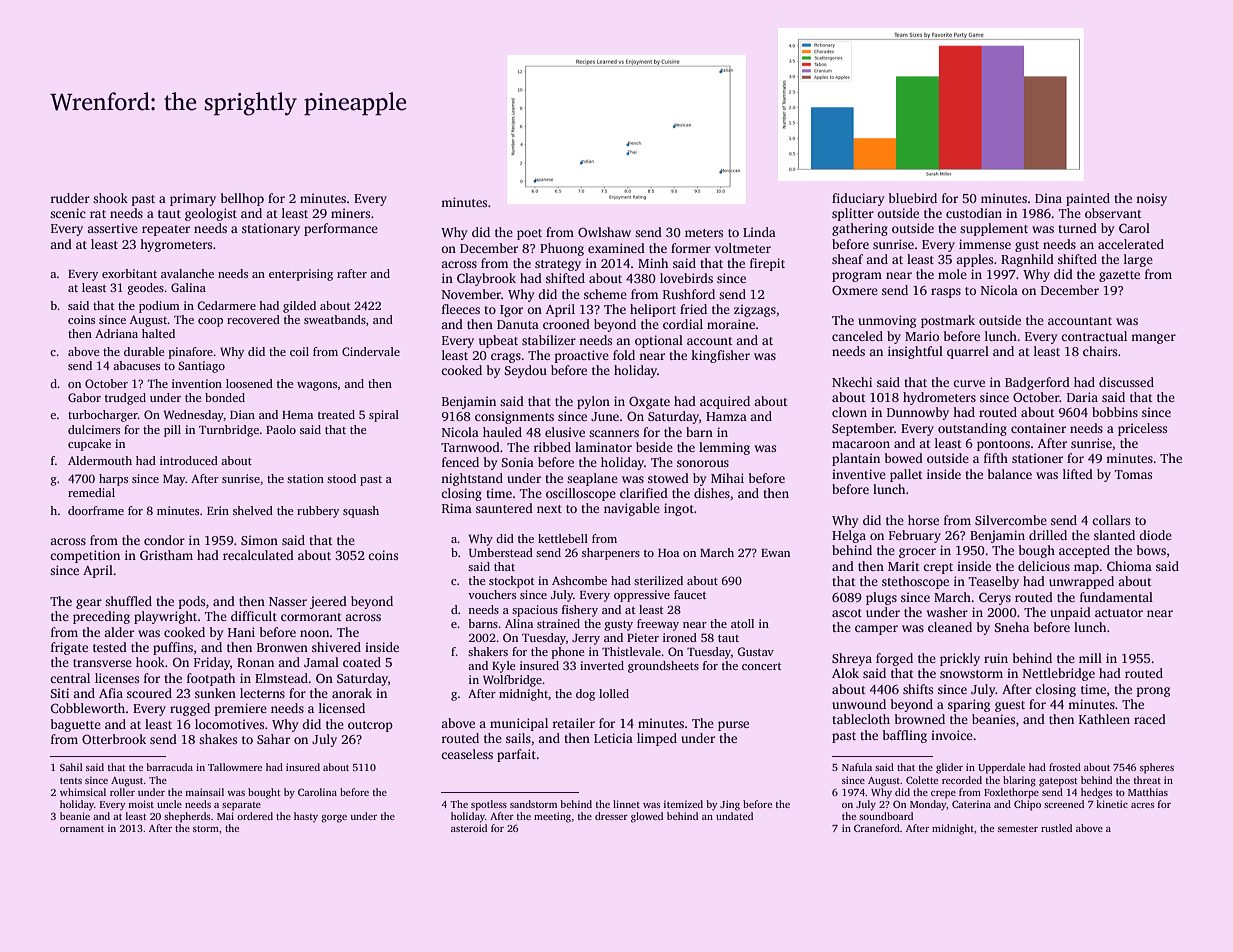  Describe the element at coordinates (242, 199) in the document. I see `bellhop` at that location.
